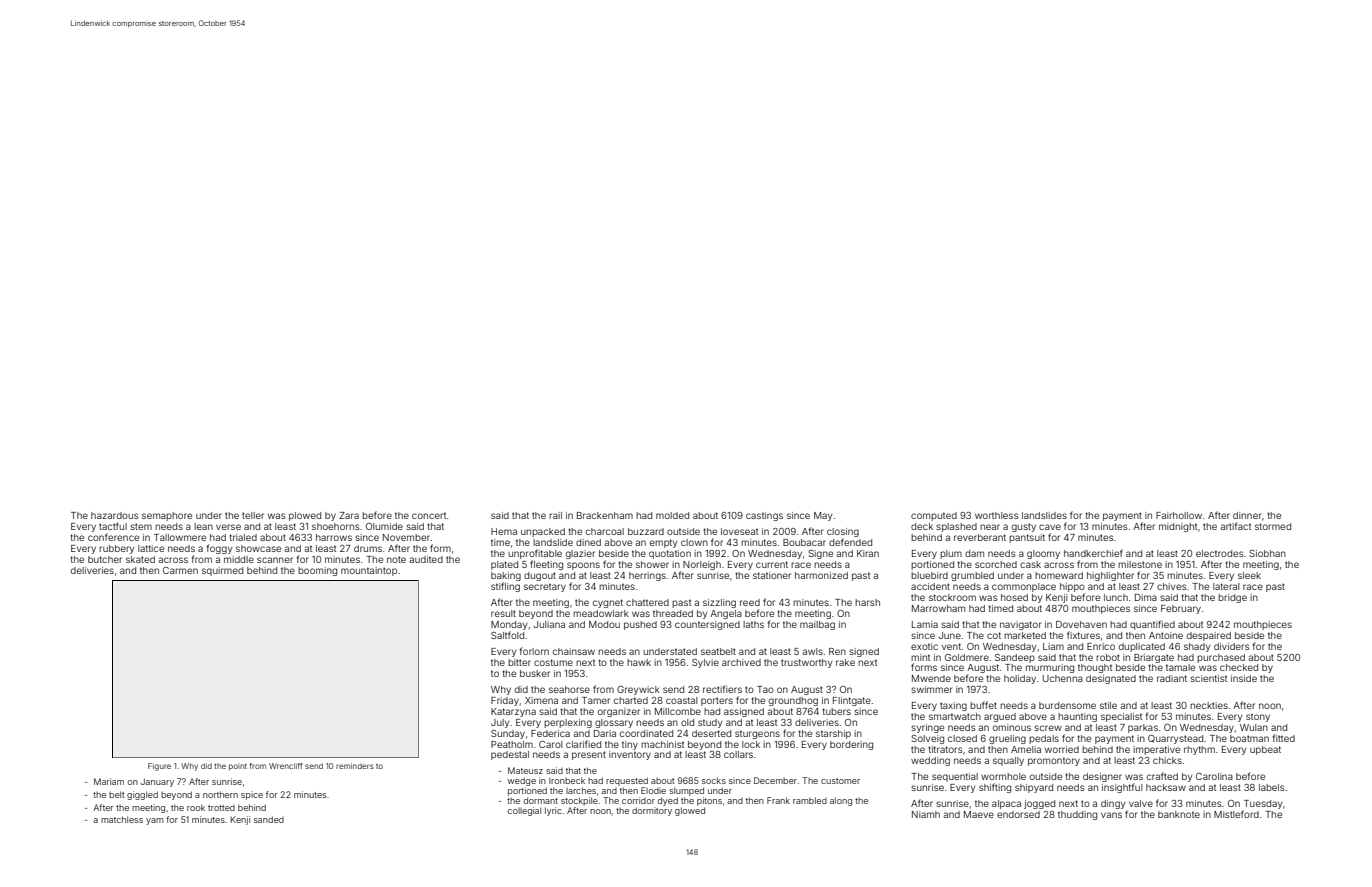  I want to click on yam, so click(154, 821).
